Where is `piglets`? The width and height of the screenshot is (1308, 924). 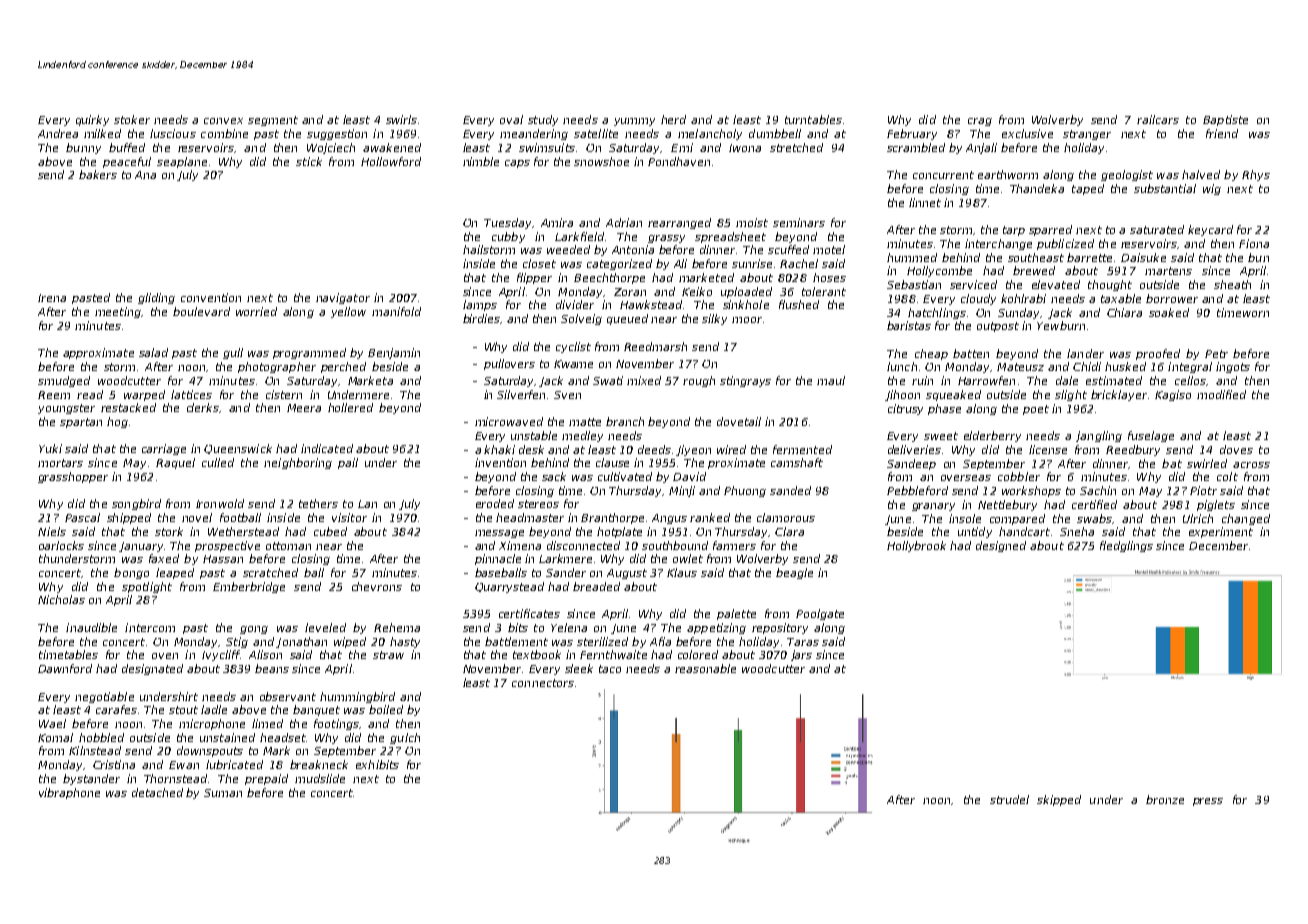 piglets is located at coordinates (1216, 505).
